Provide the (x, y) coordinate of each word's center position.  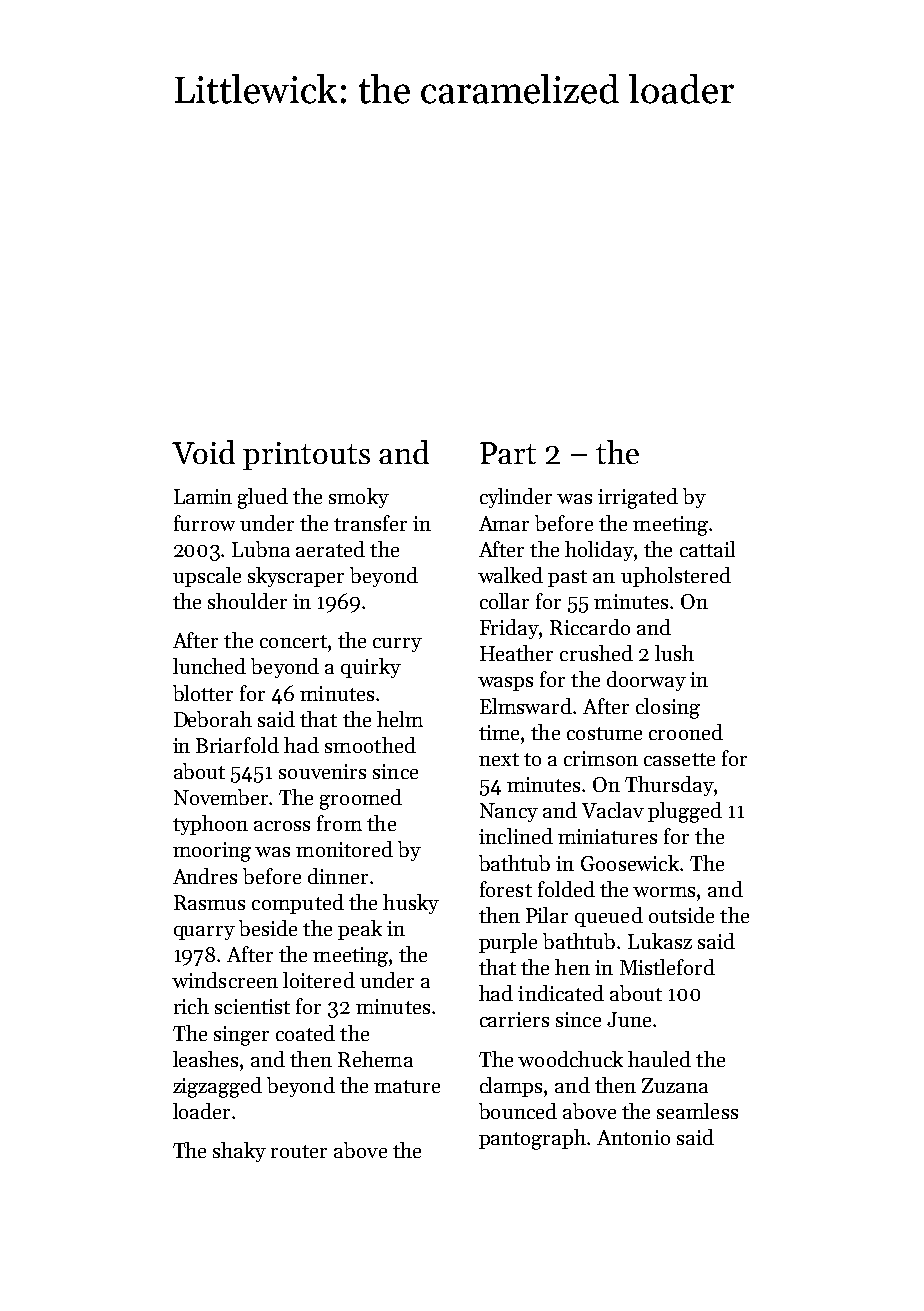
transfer (370, 523)
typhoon (210, 825)
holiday (599, 551)
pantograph (532, 1139)
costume (604, 733)
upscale (207, 577)
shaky (239, 1152)
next (499, 759)
